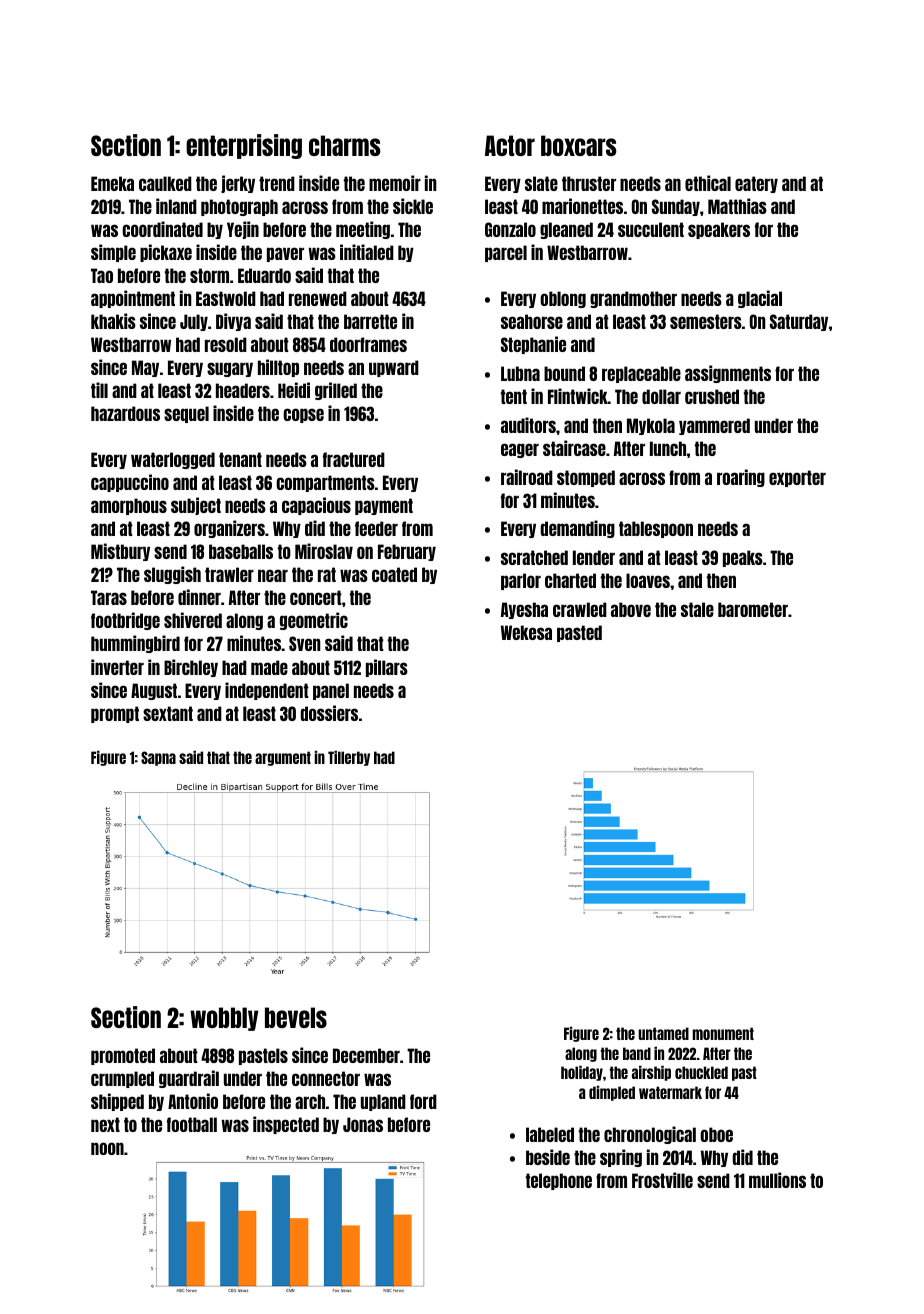 The width and height of the page is (924, 1314). Describe the element at coordinates (158, 758) in the page. I see `Sapna` at that location.
